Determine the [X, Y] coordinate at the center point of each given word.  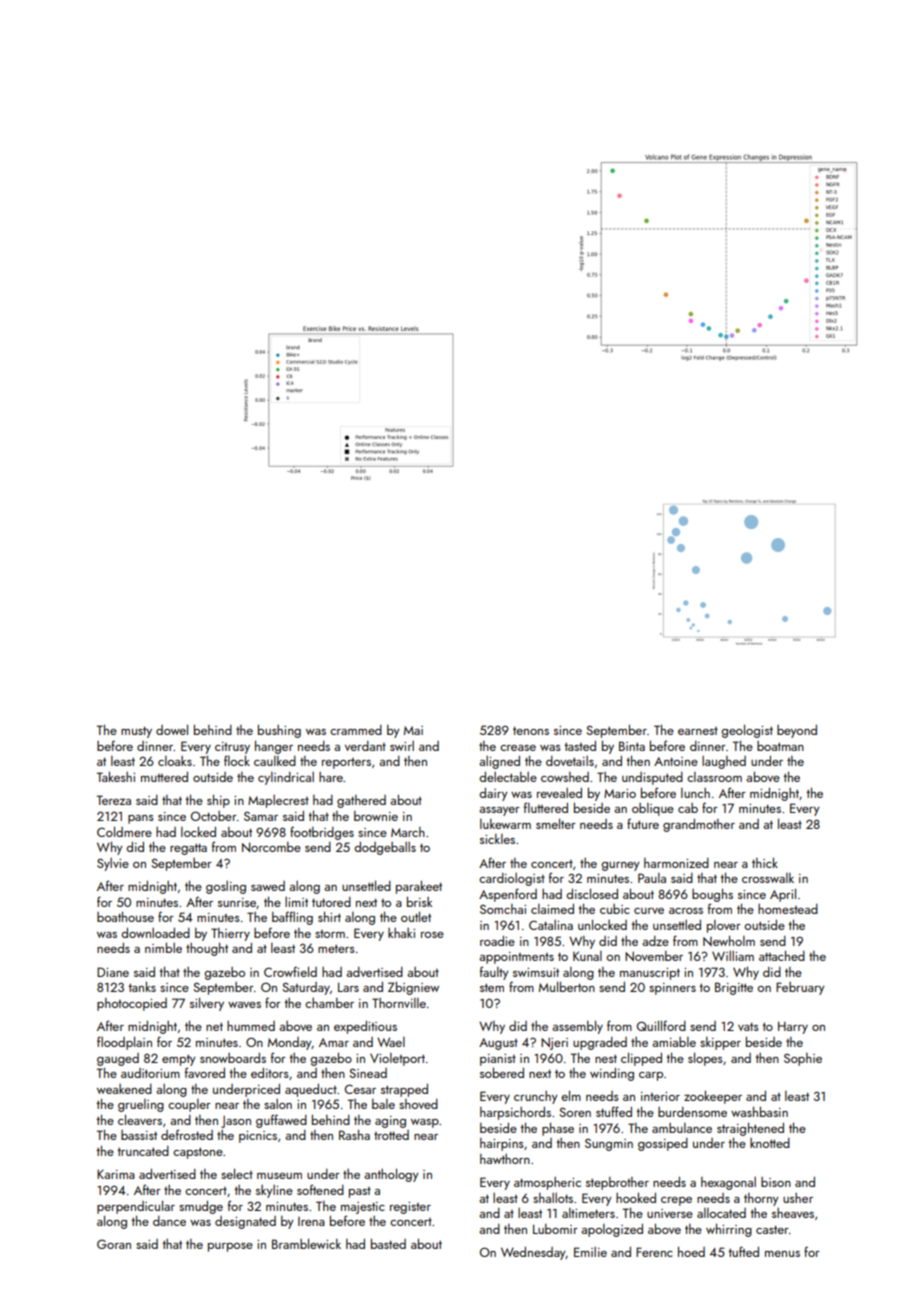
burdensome [692, 1112]
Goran [114, 1244]
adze [655, 941]
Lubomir [555, 1229]
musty [136, 732]
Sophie [803, 1059]
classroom [714, 777]
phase [558, 1129]
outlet [416, 916]
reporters [346, 763]
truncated [143, 1151]
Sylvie [113, 864]
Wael [391, 1042]
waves [244, 1005]
